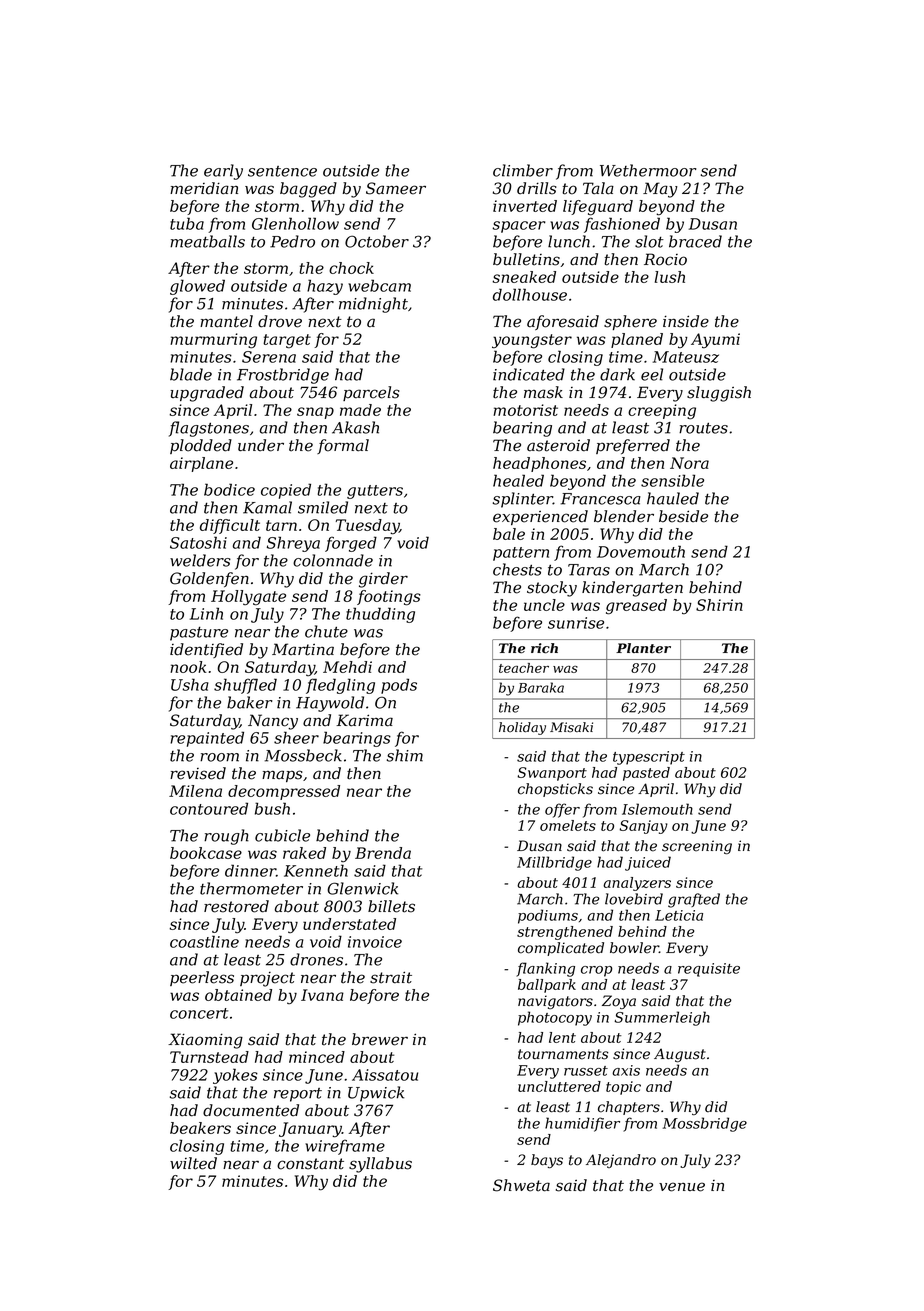  I want to click on climber, so click(523, 170).
